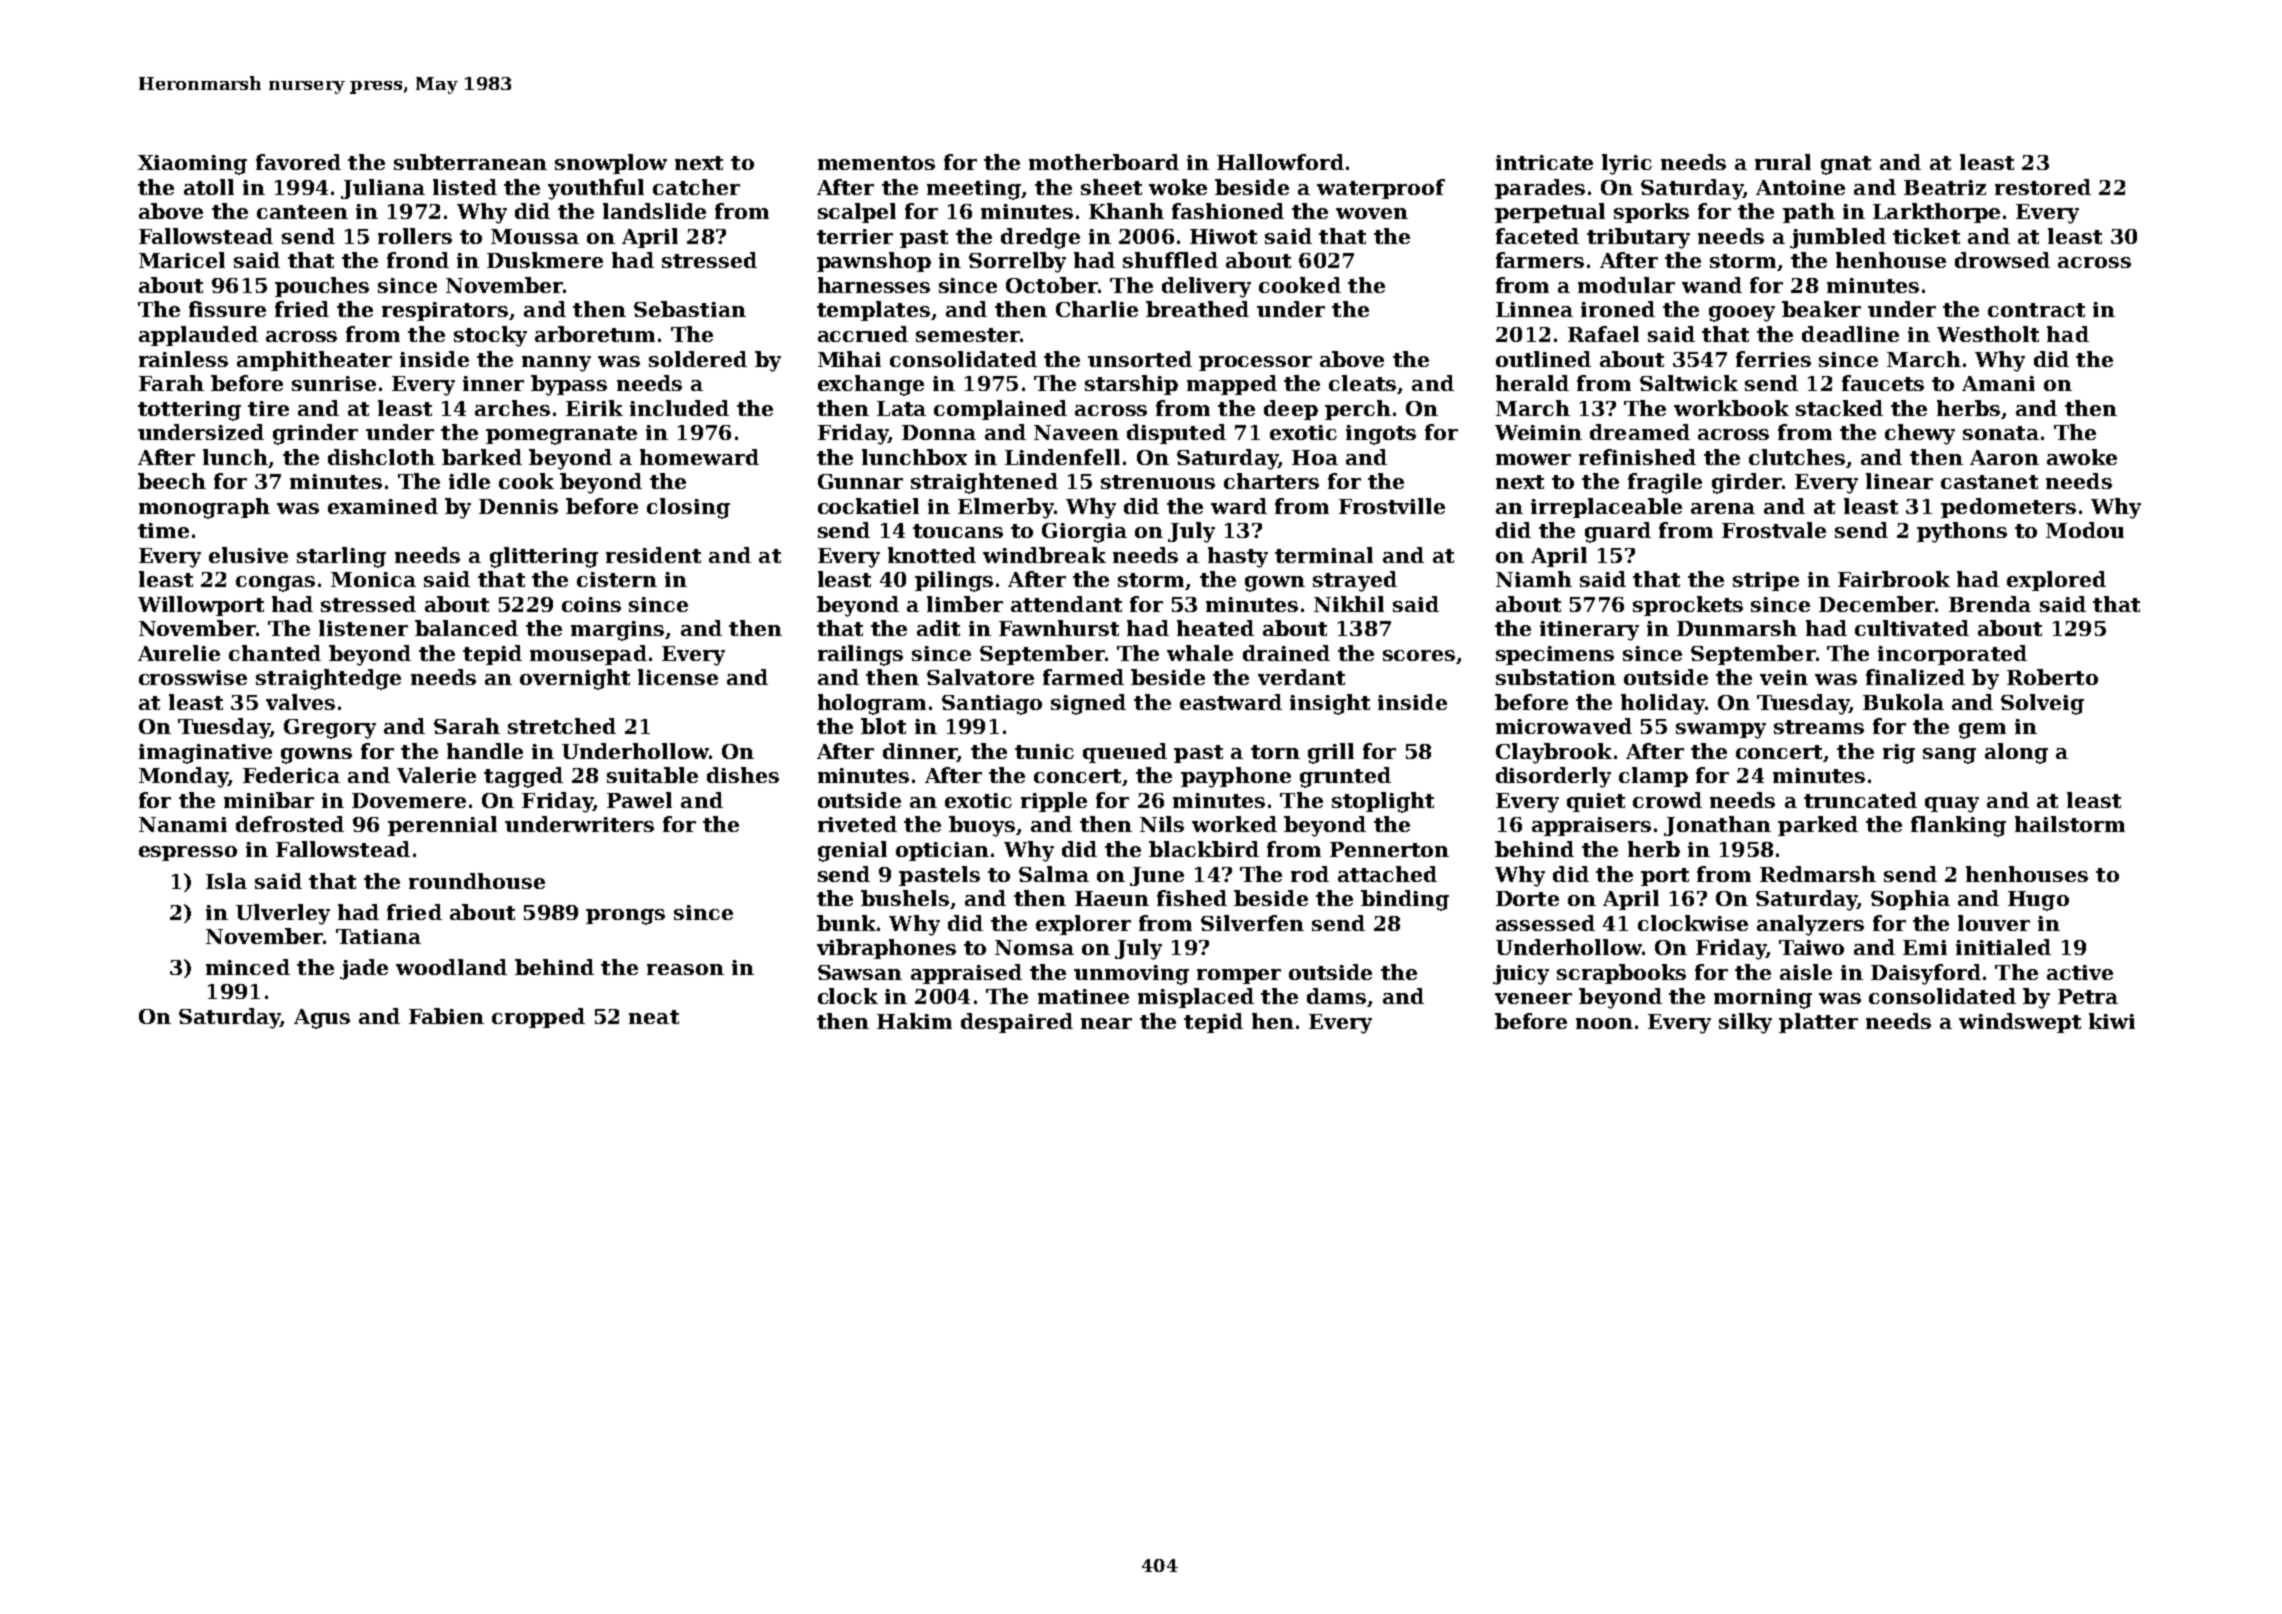 This screenshot has width=2282, height=1614. Describe the element at coordinates (2043, 187) in the screenshot. I see `restored` at that location.
